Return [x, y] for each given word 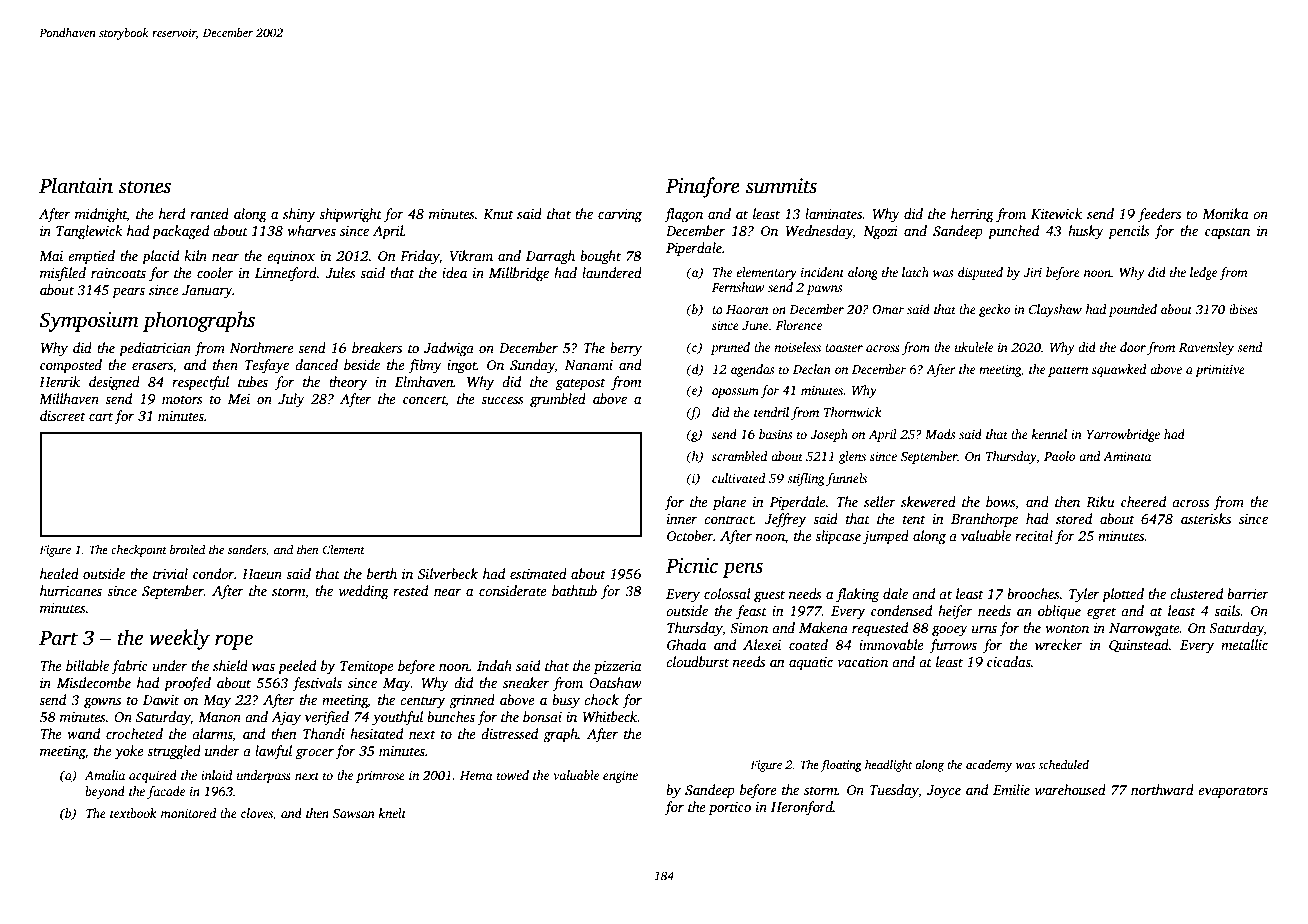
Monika [1225, 213]
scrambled [740, 456]
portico [730, 808]
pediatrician [155, 349]
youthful [397, 718]
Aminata [1127, 456]
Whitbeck [610, 716]
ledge [1203, 273]
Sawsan [354, 813]
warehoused [1070, 789]
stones [145, 187]
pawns [824, 290]
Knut [498, 214]
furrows [953, 646]
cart [101, 416]
